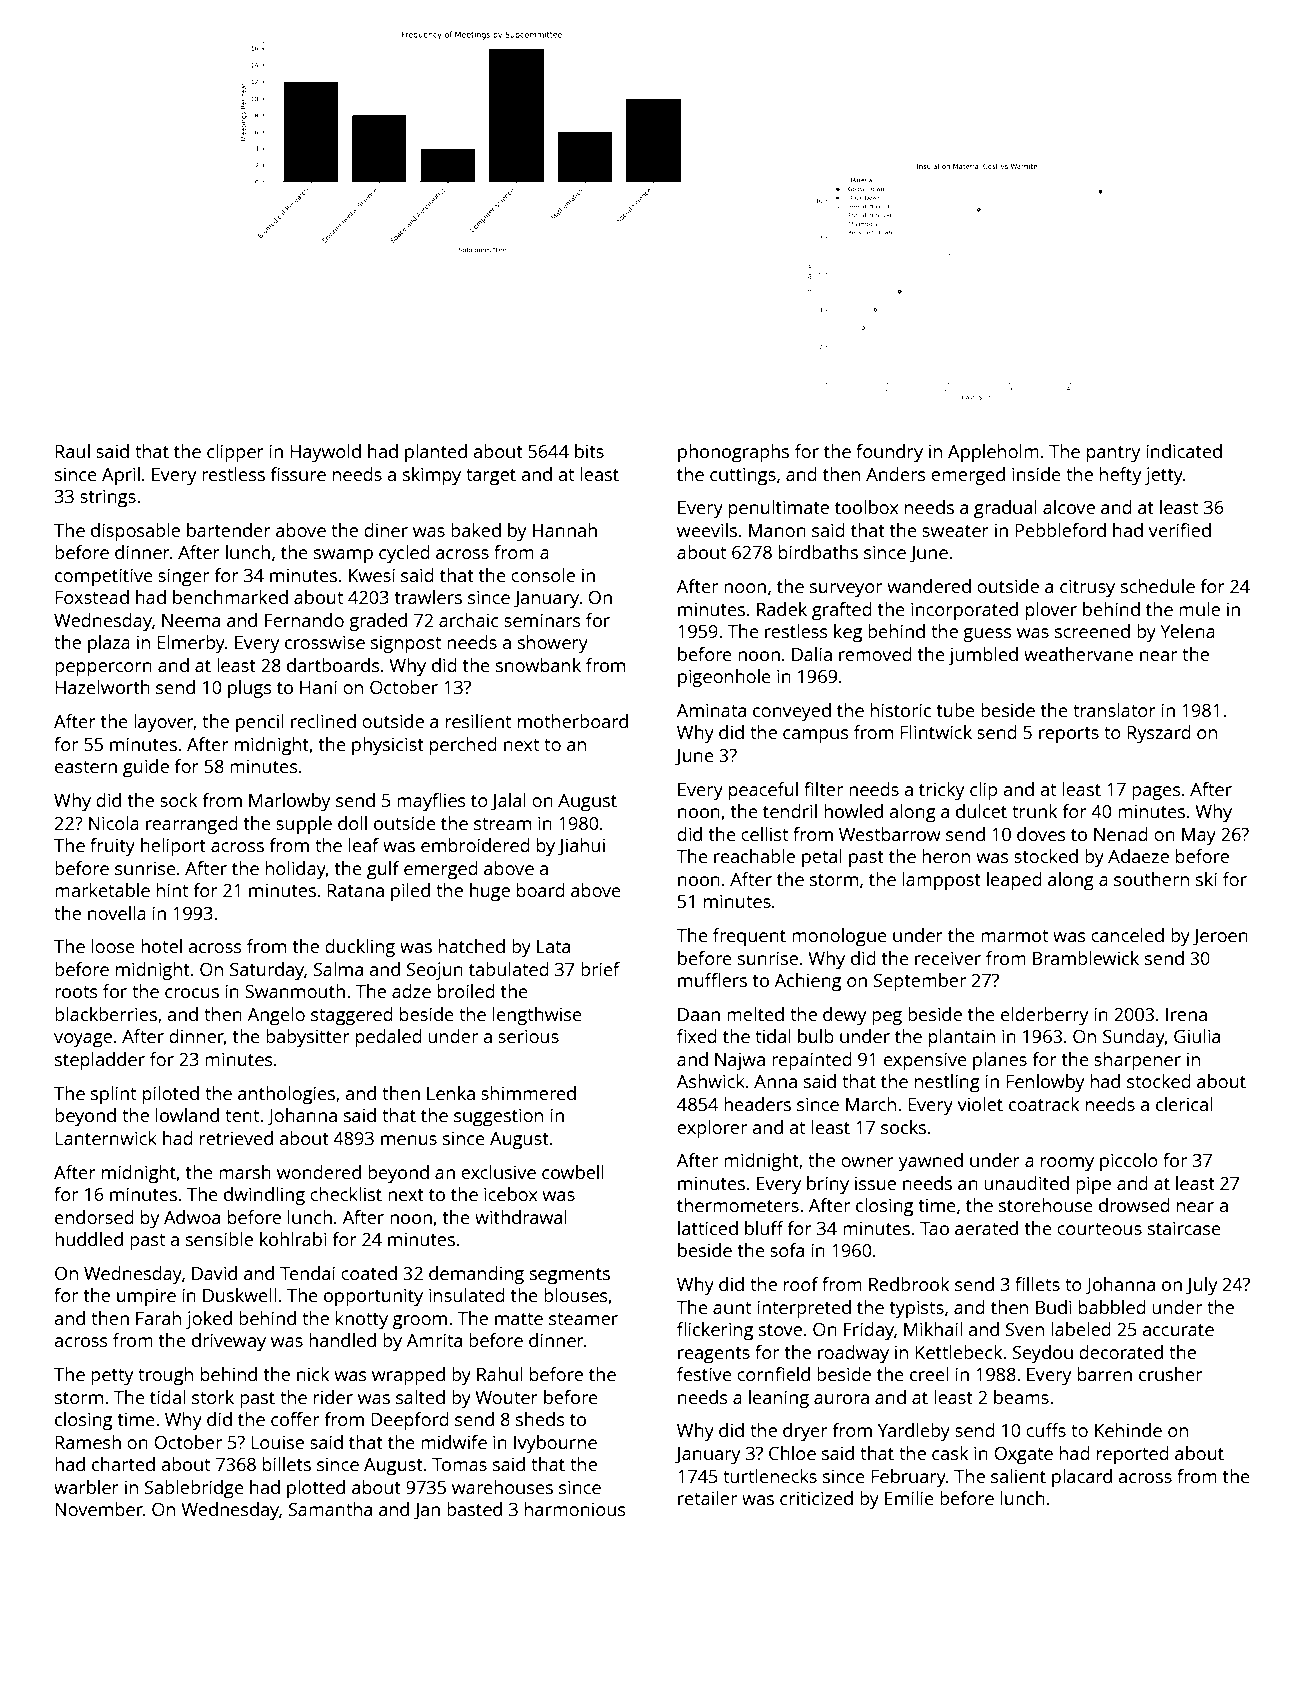 Image resolution: width=1307 pixels, height=1692 pixels. I want to click on Haywold, so click(325, 453).
